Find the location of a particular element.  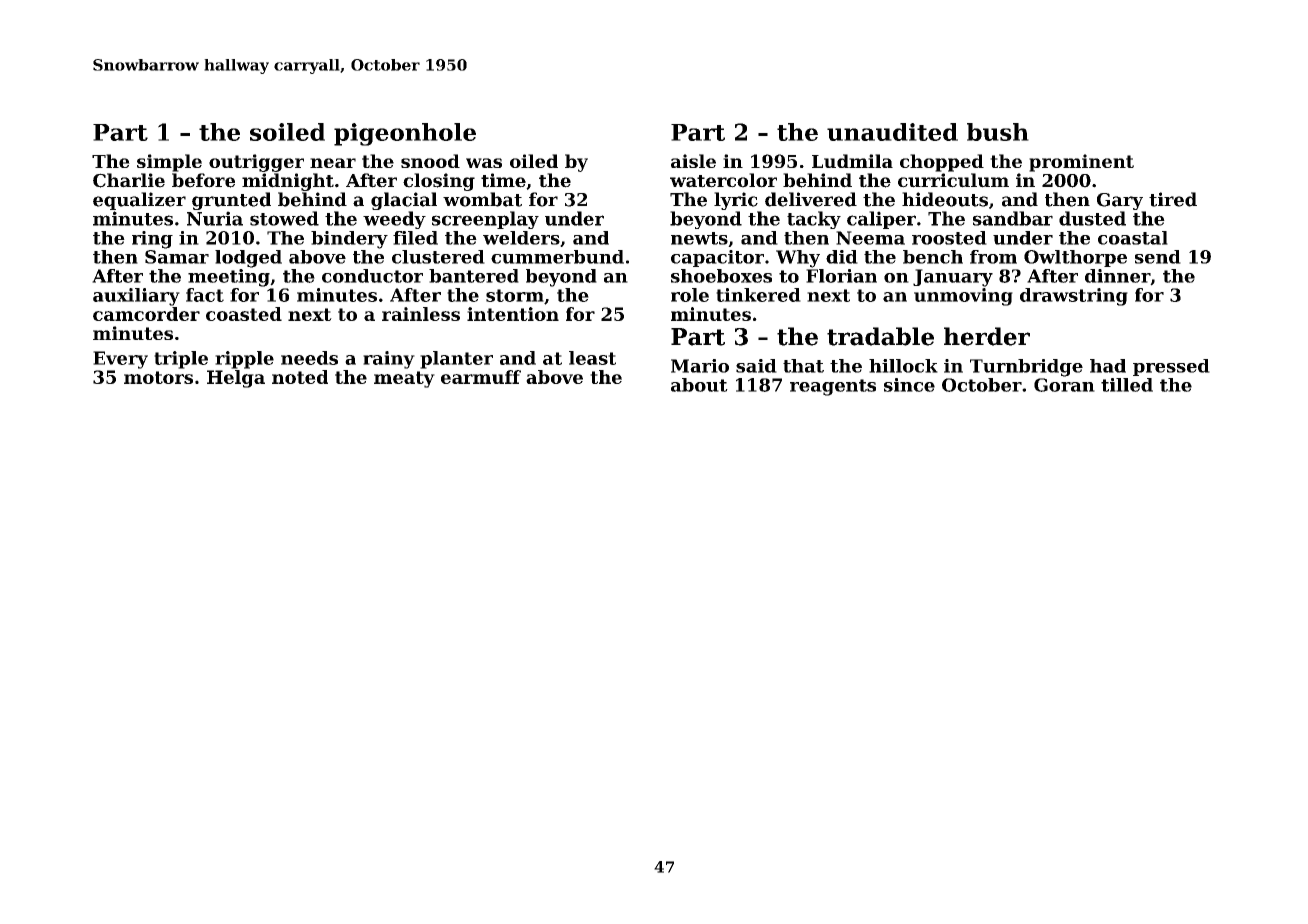

cummerbund is located at coordinates (557, 257).
